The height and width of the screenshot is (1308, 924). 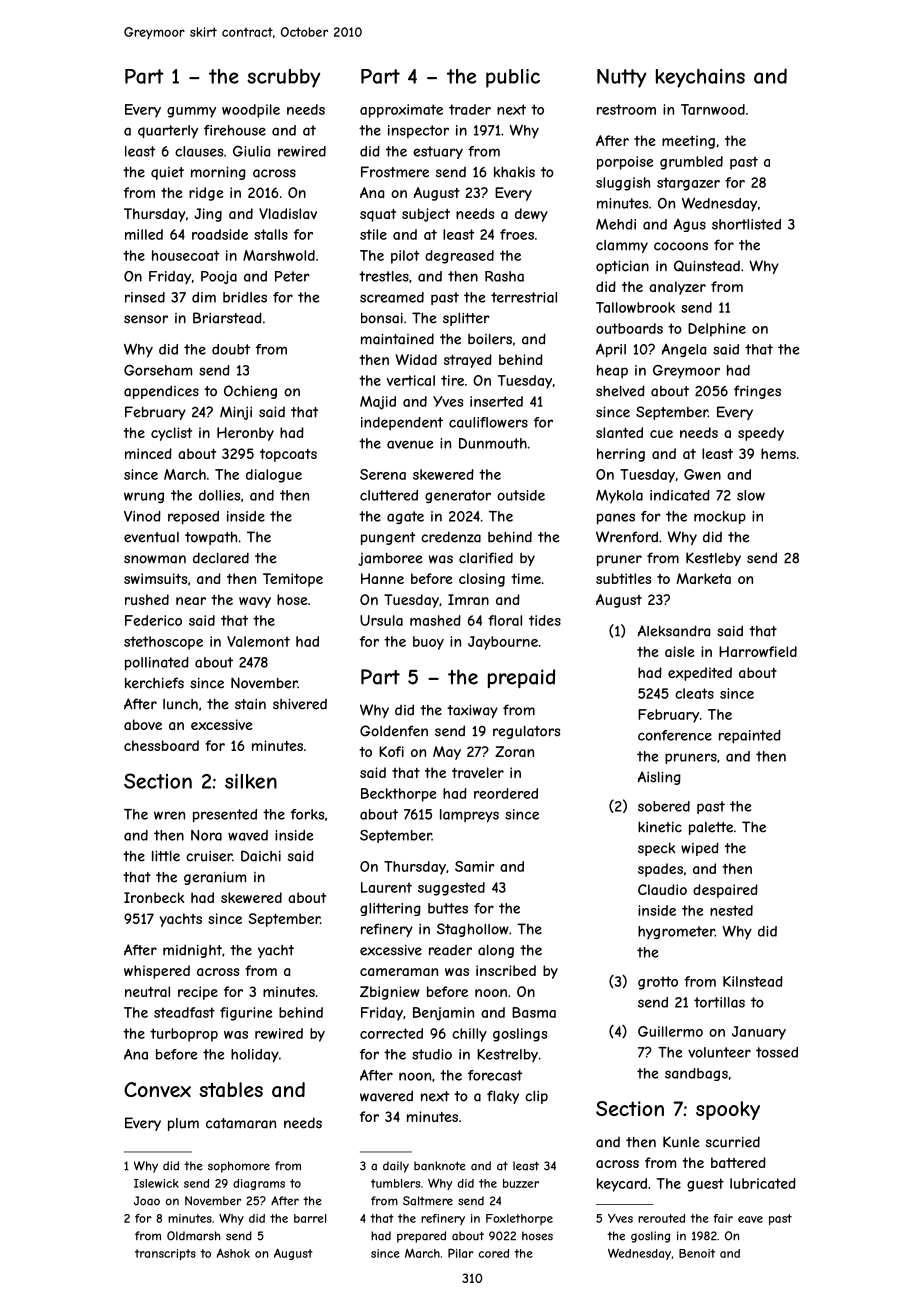 What do you see at coordinates (143, 724) in the screenshot?
I see `above` at bounding box center [143, 724].
